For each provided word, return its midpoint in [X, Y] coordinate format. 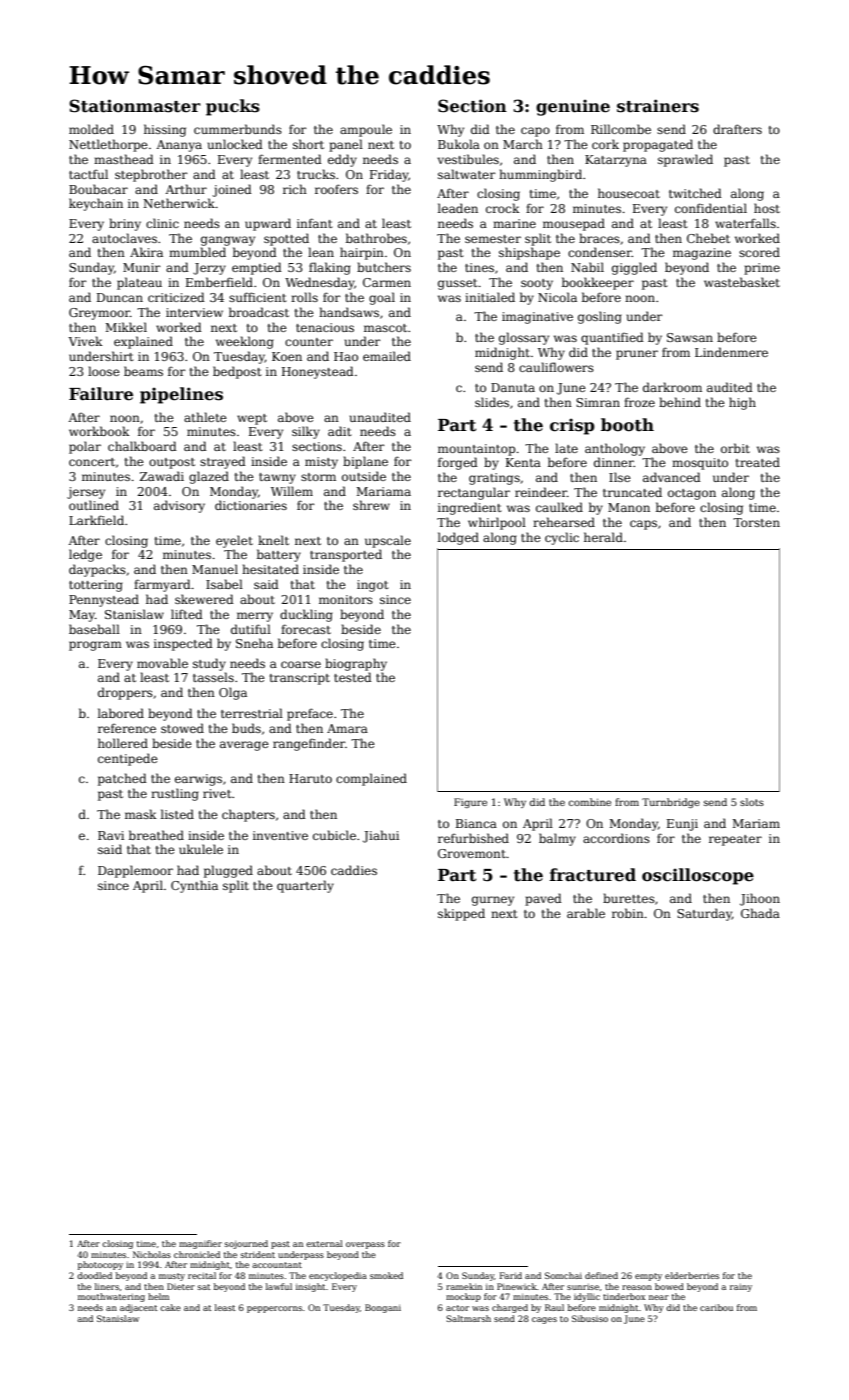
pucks [233, 107]
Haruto [310, 778]
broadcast [259, 312]
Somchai [563, 1275]
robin [628, 913]
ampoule [366, 130]
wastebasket [742, 282]
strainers [658, 106]
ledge [85, 555]
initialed [490, 297]
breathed [156, 835]
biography [356, 664]
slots [752, 802]
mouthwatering [111, 1297]
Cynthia [194, 886]
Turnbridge [671, 803]
